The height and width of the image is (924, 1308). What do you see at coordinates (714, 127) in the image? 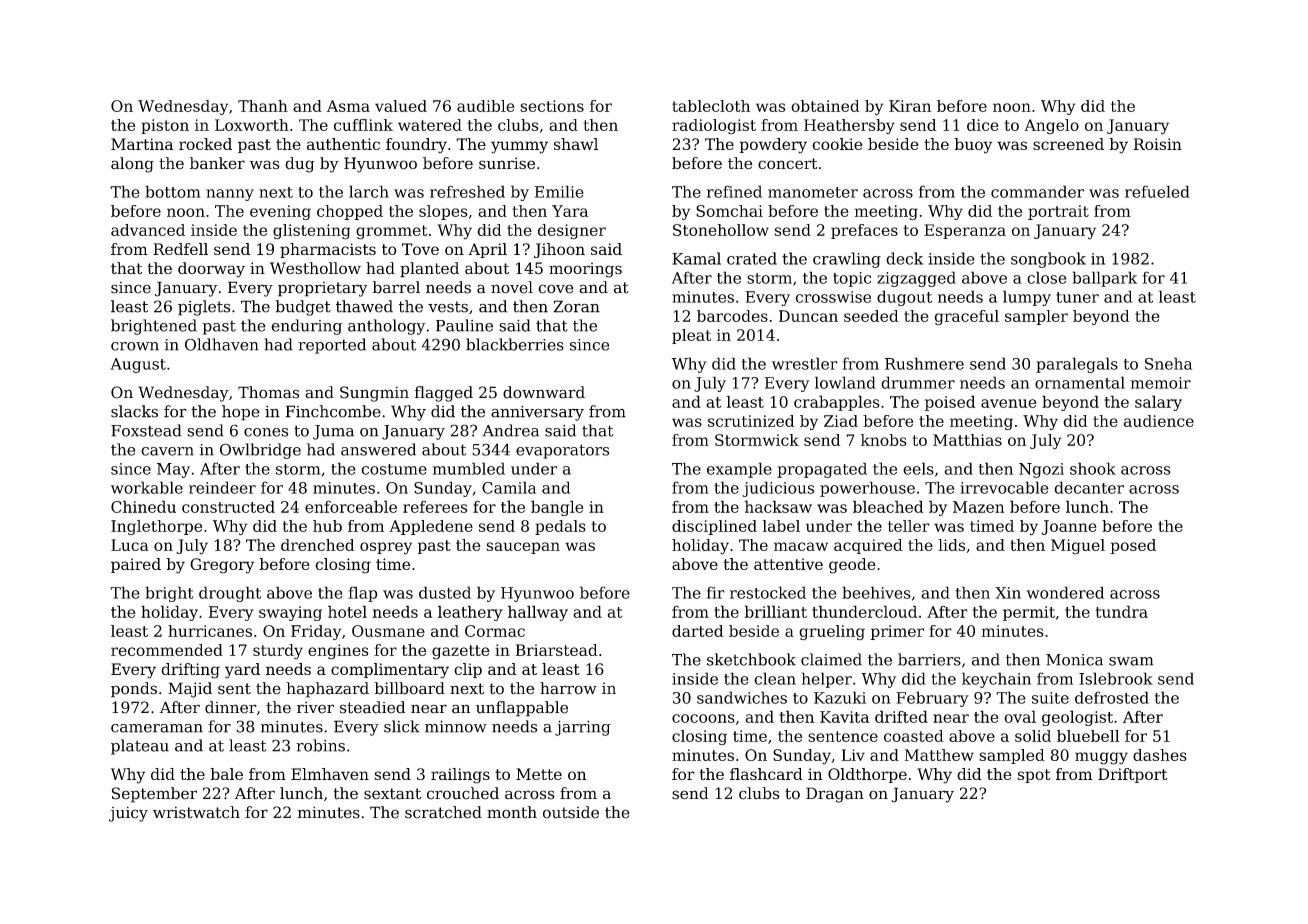
I see `radiologist` at bounding box center [714, 127].
